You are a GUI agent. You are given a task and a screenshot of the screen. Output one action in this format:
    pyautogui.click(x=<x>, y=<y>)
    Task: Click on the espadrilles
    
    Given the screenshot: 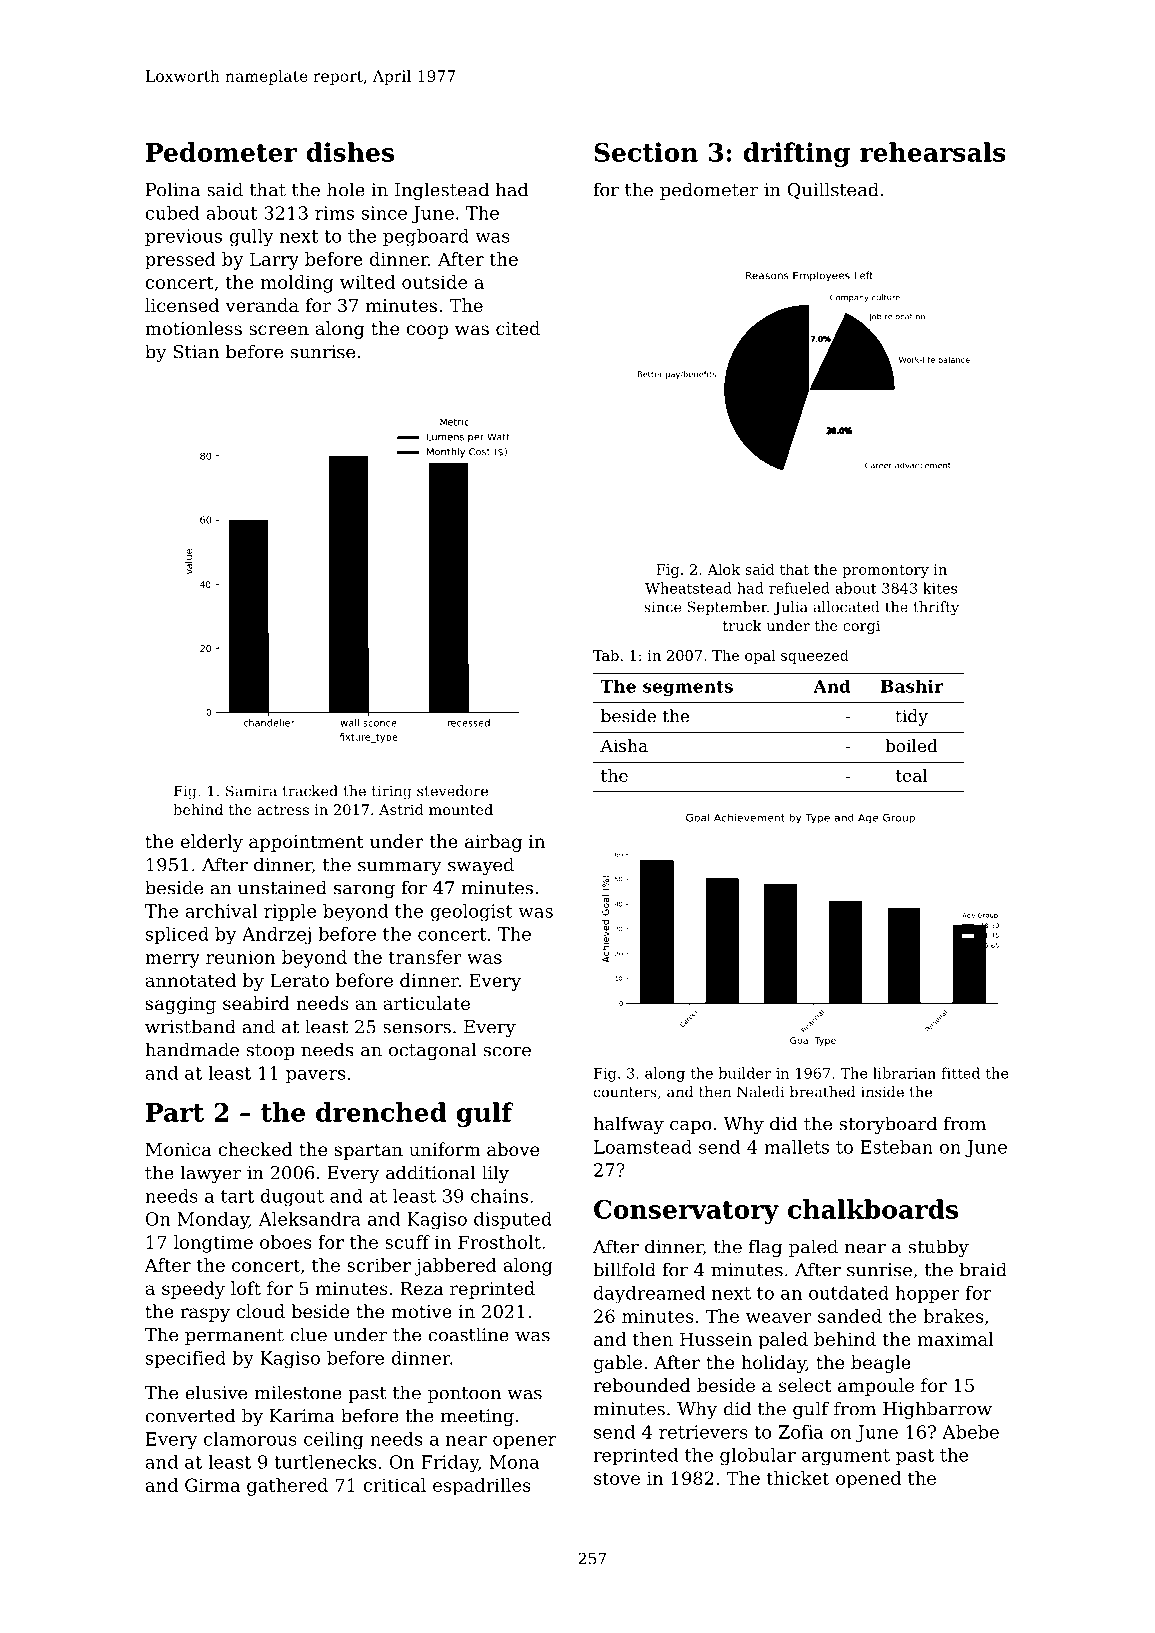 What is the action you would take?
    pyautogui.click(x=482, y=1487)
